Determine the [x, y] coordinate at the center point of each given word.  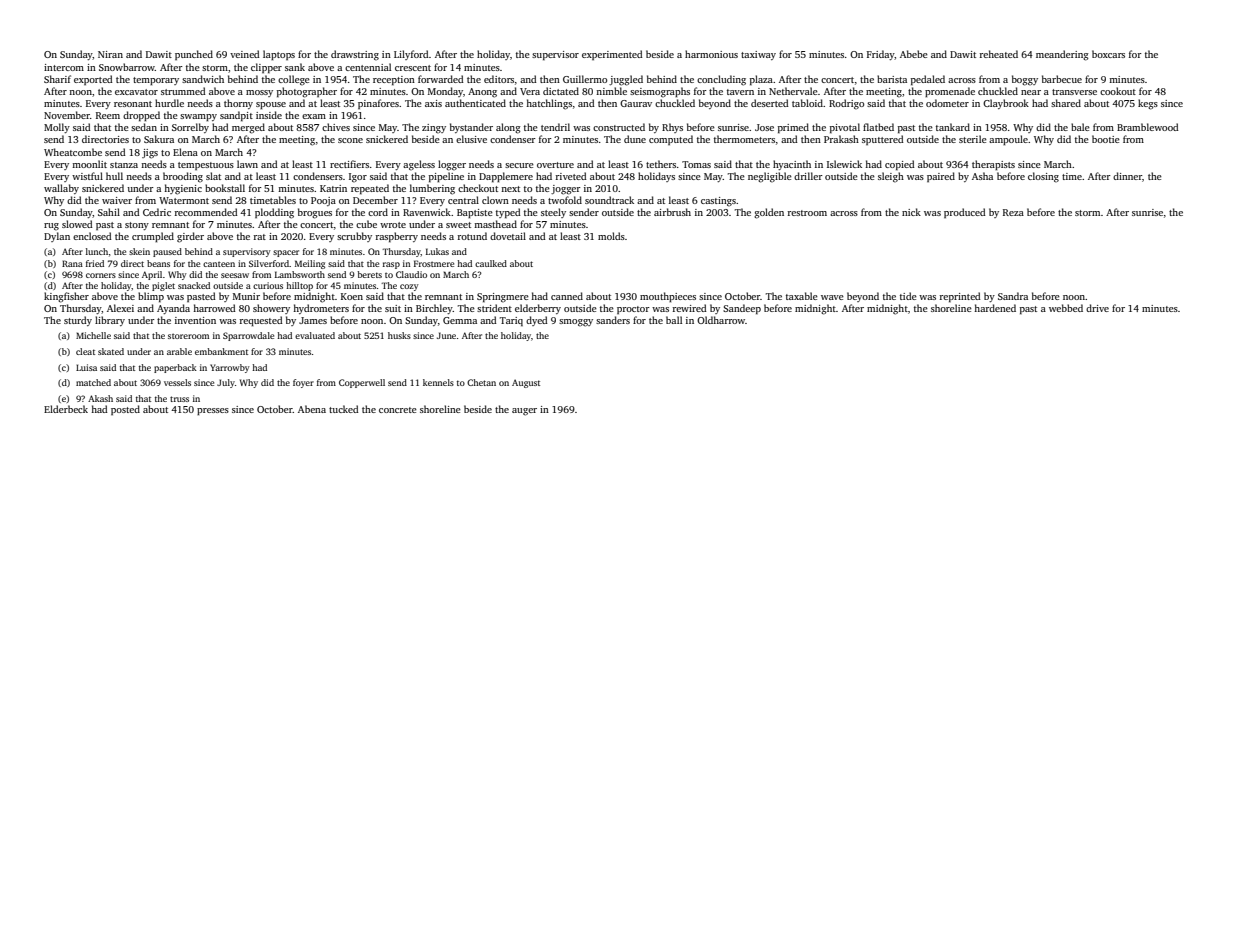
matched [93, 382]
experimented [612, 55]
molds [611, 236]
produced [965, 213]
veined [245, 54]
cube [366, 224]
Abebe [914, 54]
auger [524, 412]
